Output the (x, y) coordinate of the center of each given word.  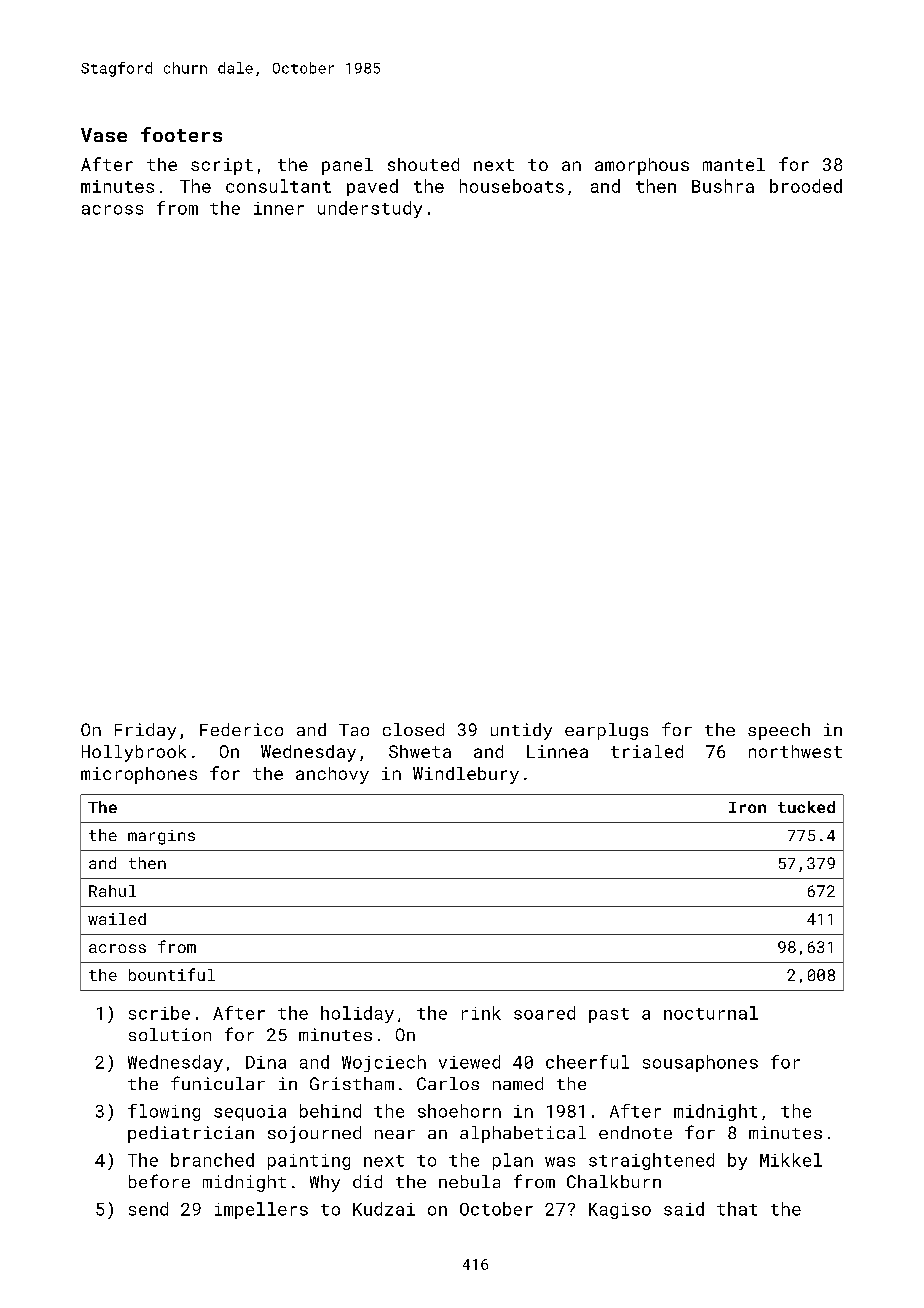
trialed (647, 751)
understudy (370, 209)
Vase (104, 135)
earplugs (606, 731)
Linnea (557, 751)
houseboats (512, 186)
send (148, 1209)
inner (279, 208)
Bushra (723, 186)
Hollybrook (134, 753)
